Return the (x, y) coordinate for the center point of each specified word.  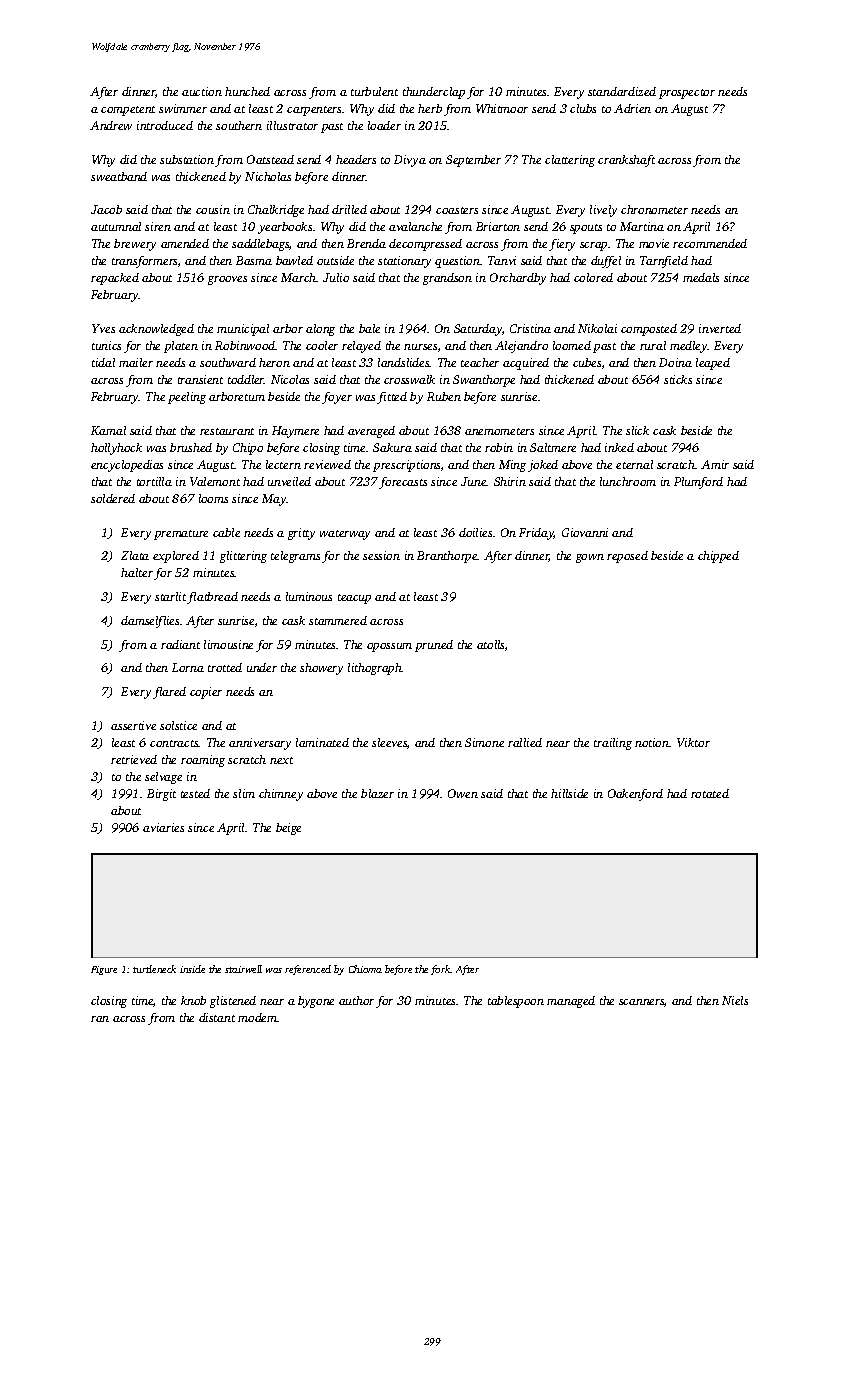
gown (590, 558)
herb (430, 108)
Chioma (365, 969)
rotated (710, 793)
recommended (710, 243)
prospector (687, 94)
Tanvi (502, 260)
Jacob (106, 209)
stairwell (243, 969)
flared (169, 693)
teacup (354, 599)
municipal (243, 330)
